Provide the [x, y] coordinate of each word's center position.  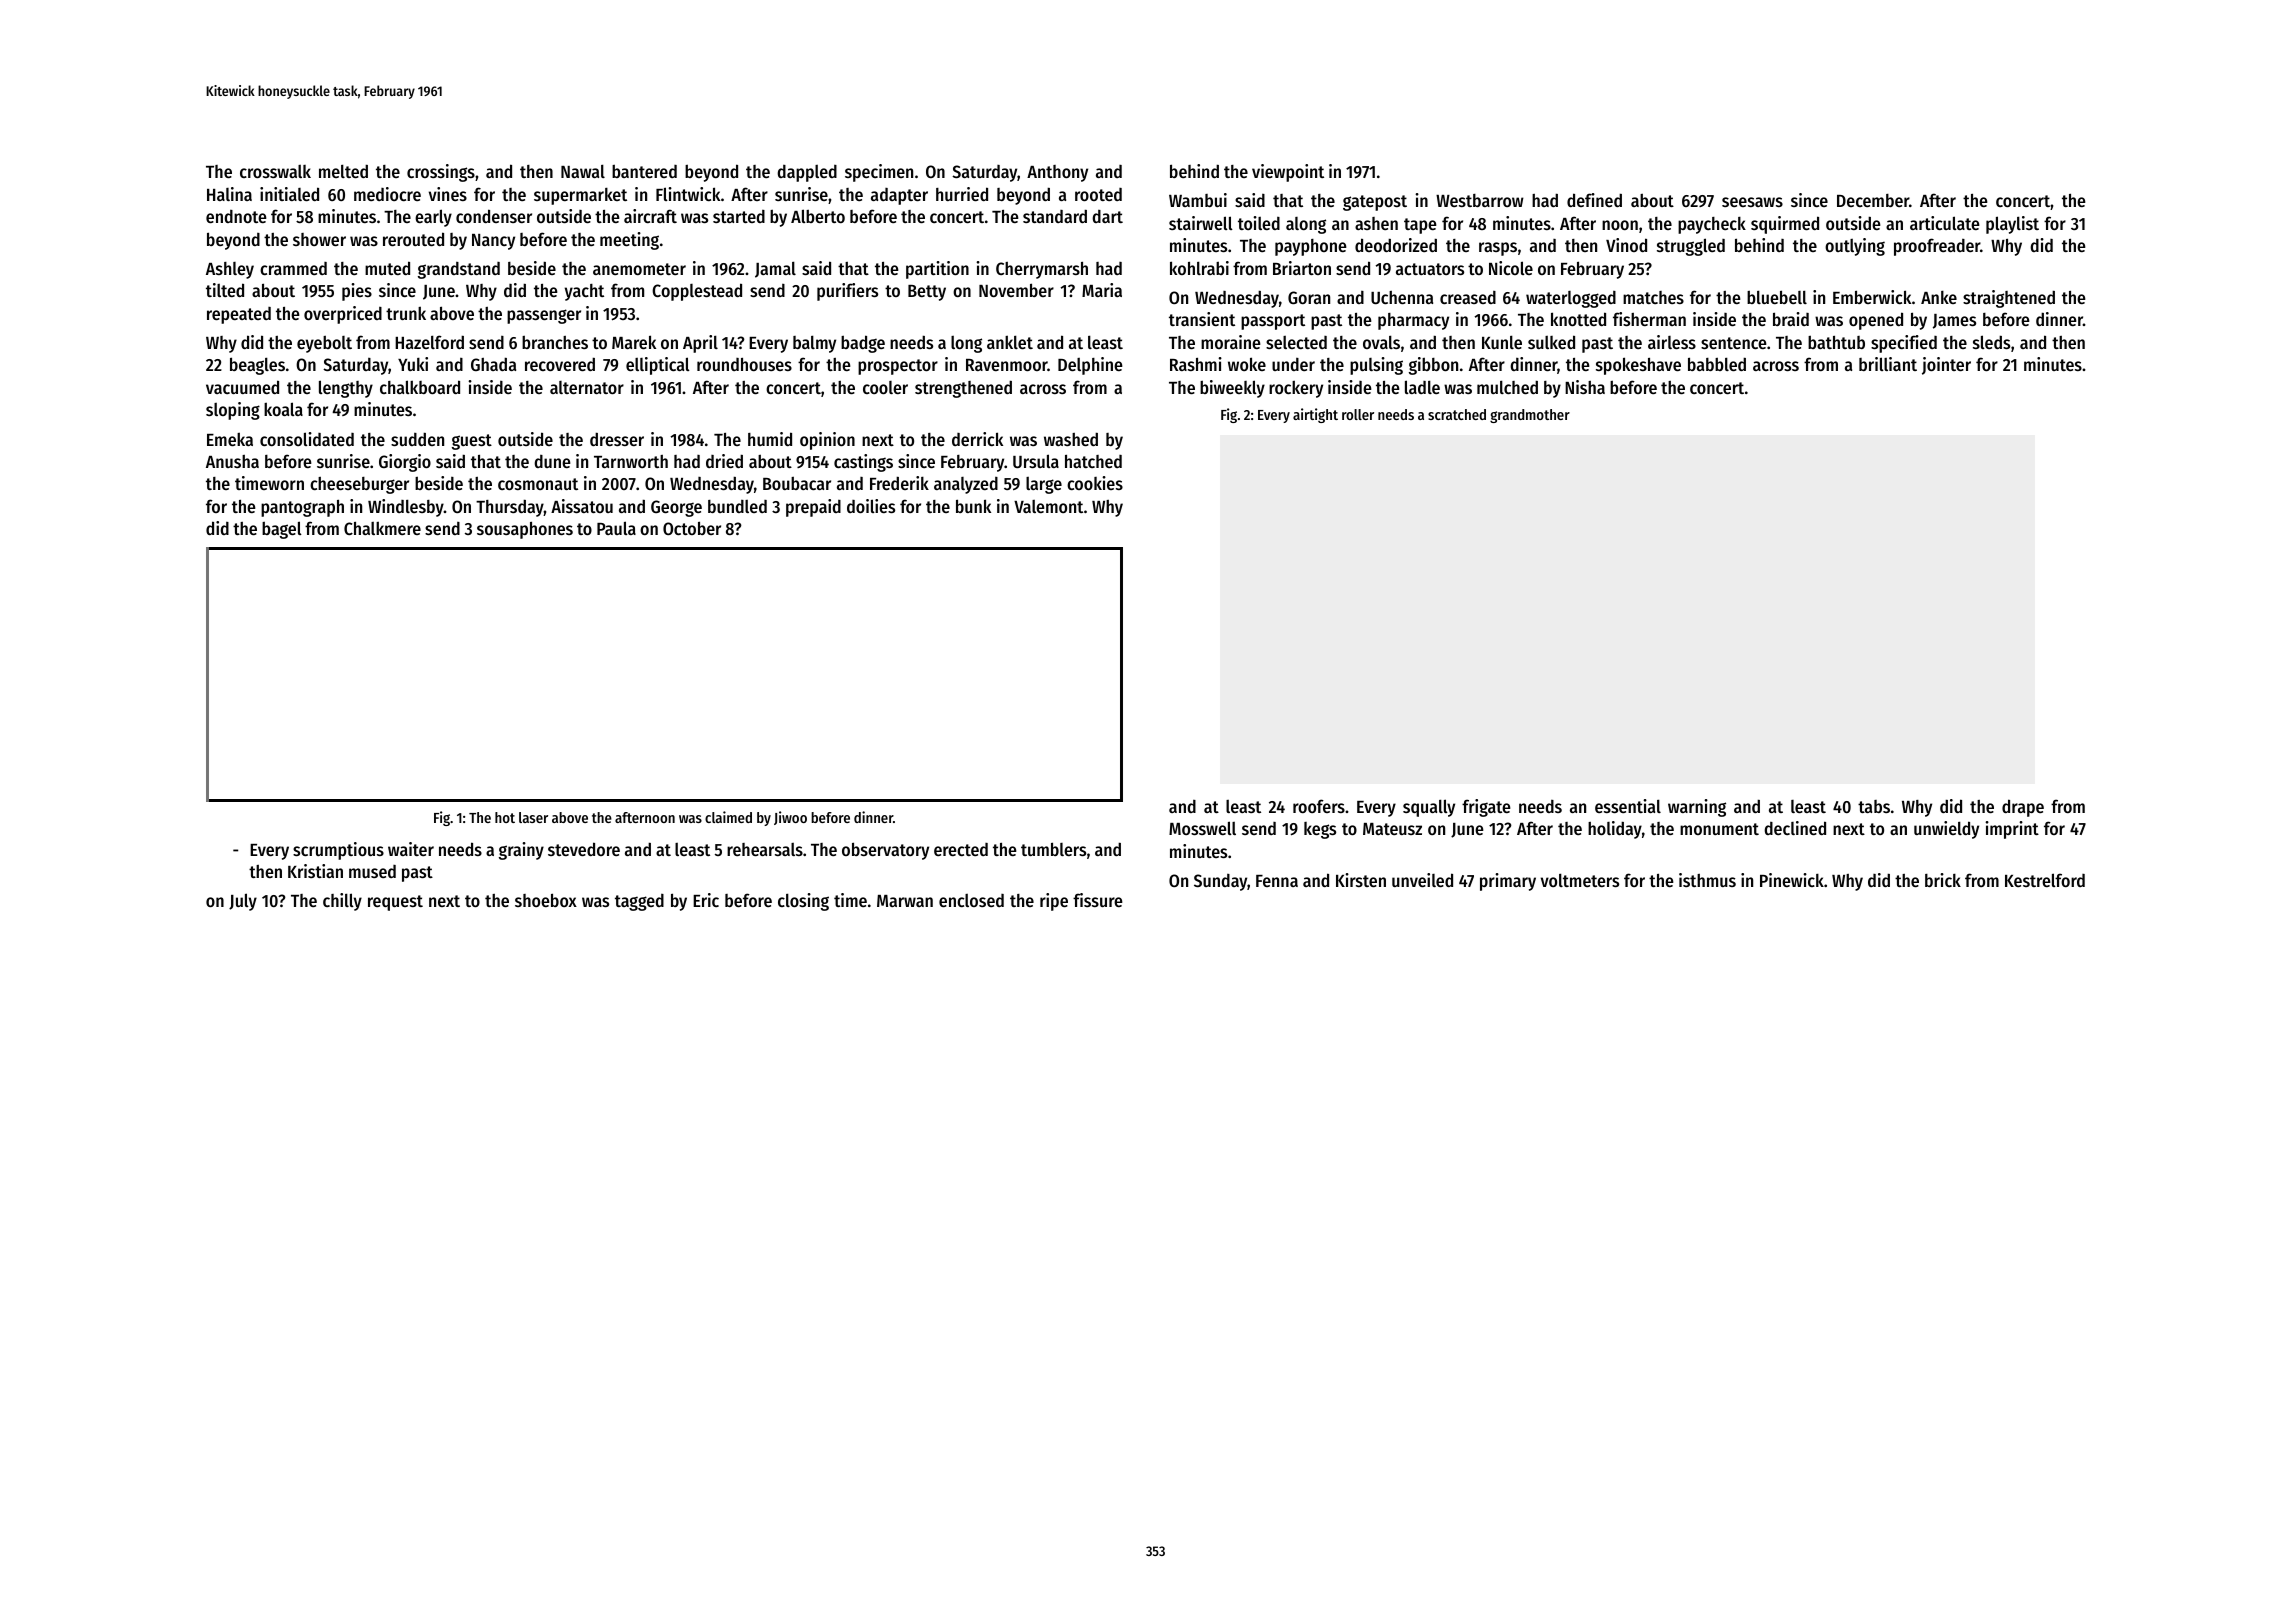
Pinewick [1792, 880]
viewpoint [1288, 173]
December [1873, 200]
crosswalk [275, 171]
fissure [1098, 900]
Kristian [315, 871]
